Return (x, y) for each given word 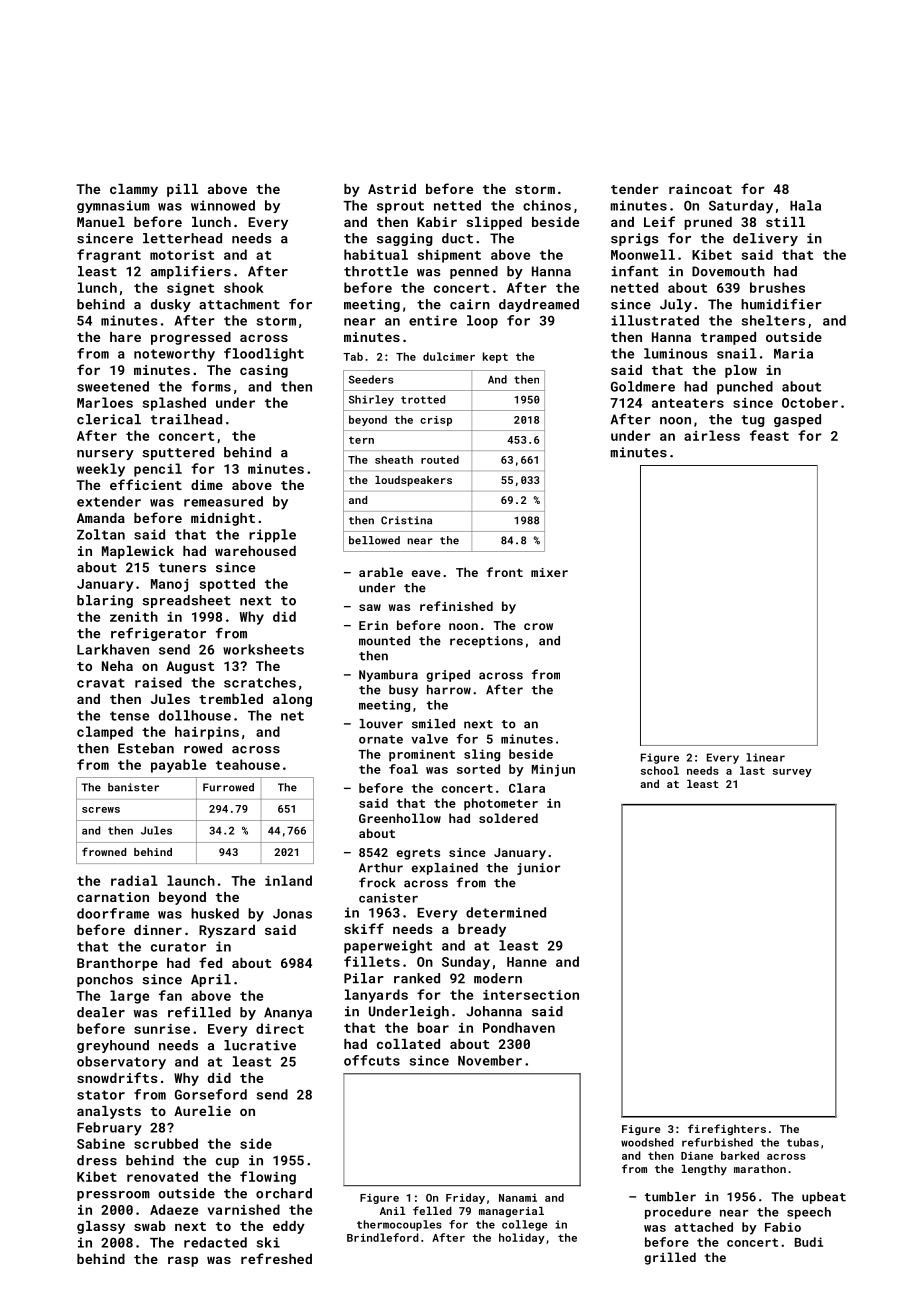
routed (440, 459)
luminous (676, 353)
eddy (289, 1227)
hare (125, 337)
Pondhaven (519, 1027)
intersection (531, 995)
